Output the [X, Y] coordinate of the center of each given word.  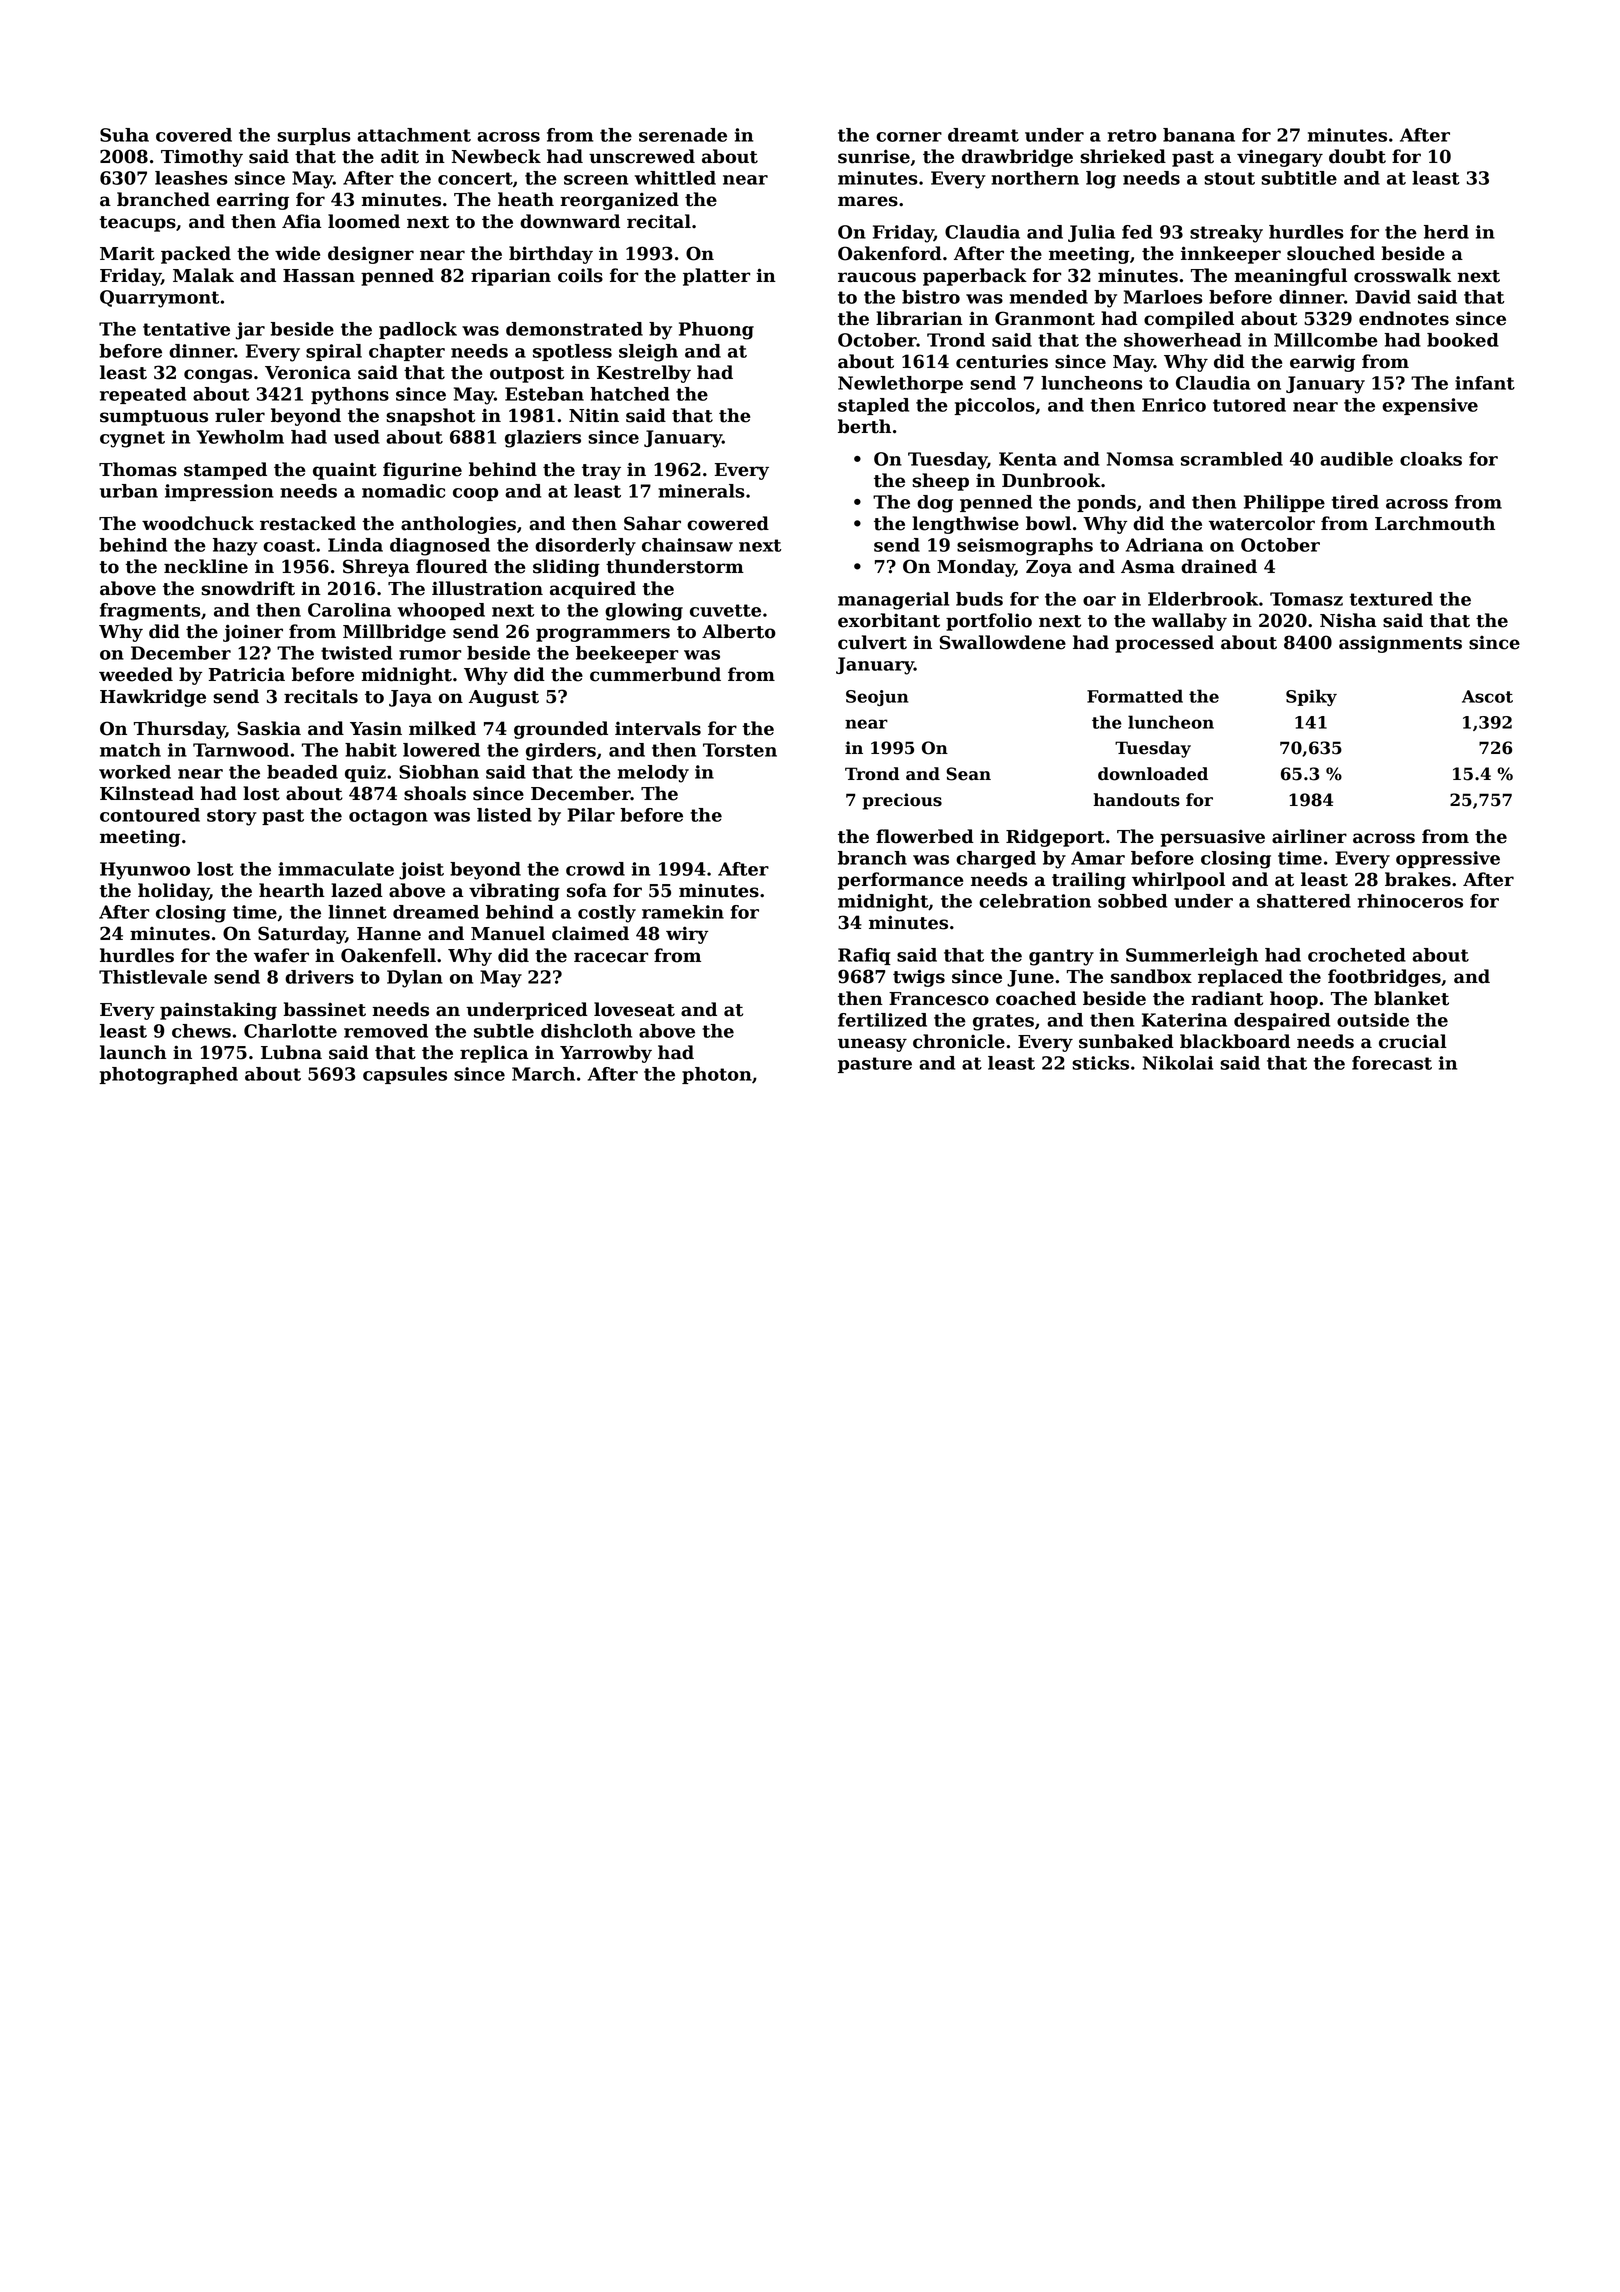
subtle [504, 1031]
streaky [1226, 234]
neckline [206, 566]
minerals [701, 491]
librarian [919, 318]
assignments [1400, 644]
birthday [551, 255]
